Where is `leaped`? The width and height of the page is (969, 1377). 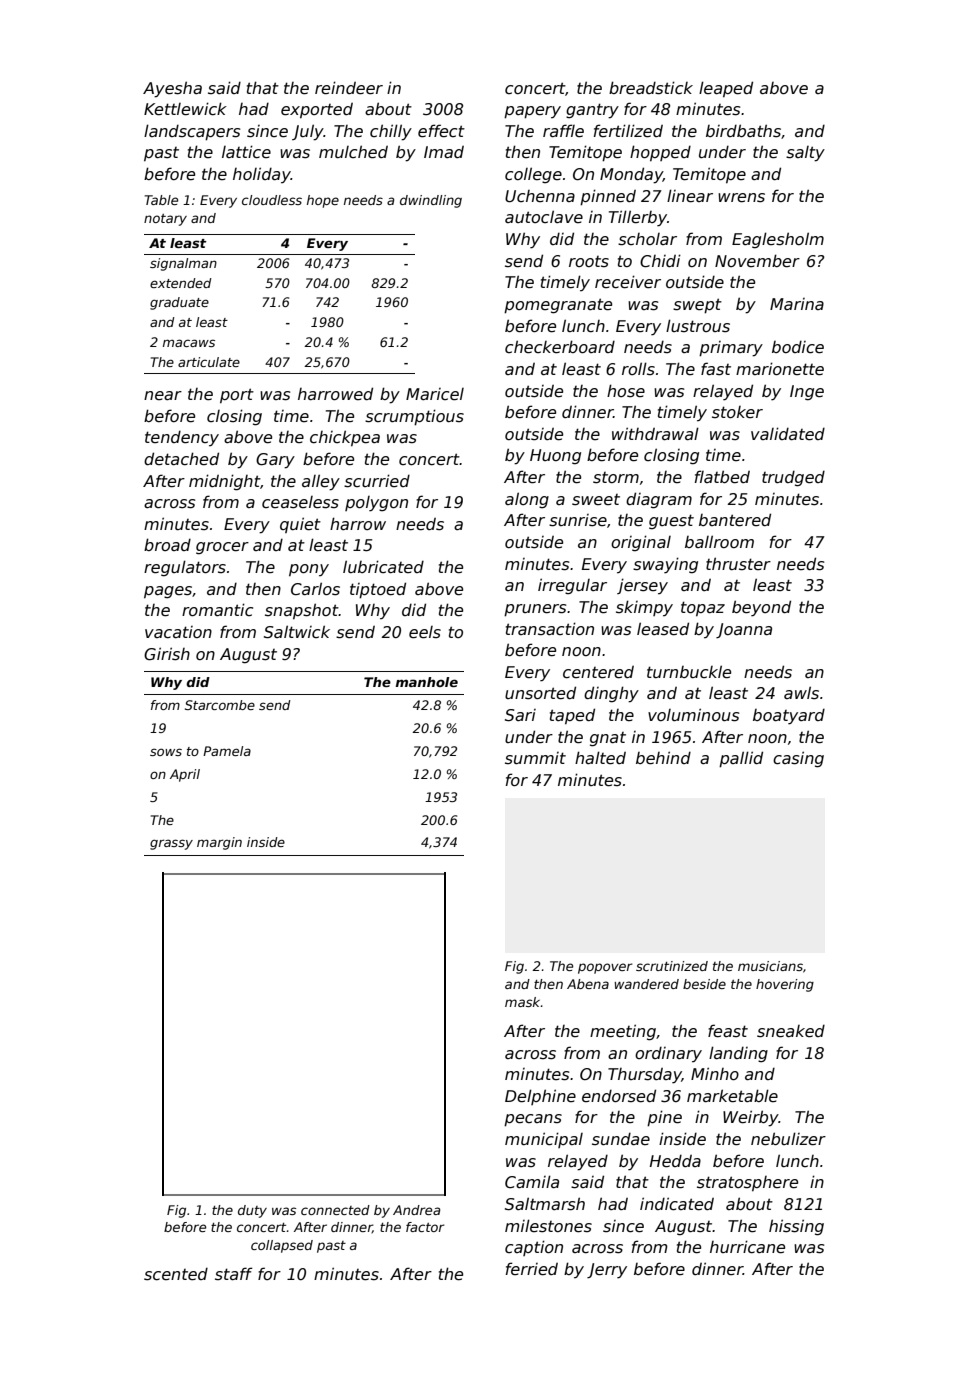
leaped is located at coordinates (726, 89).
